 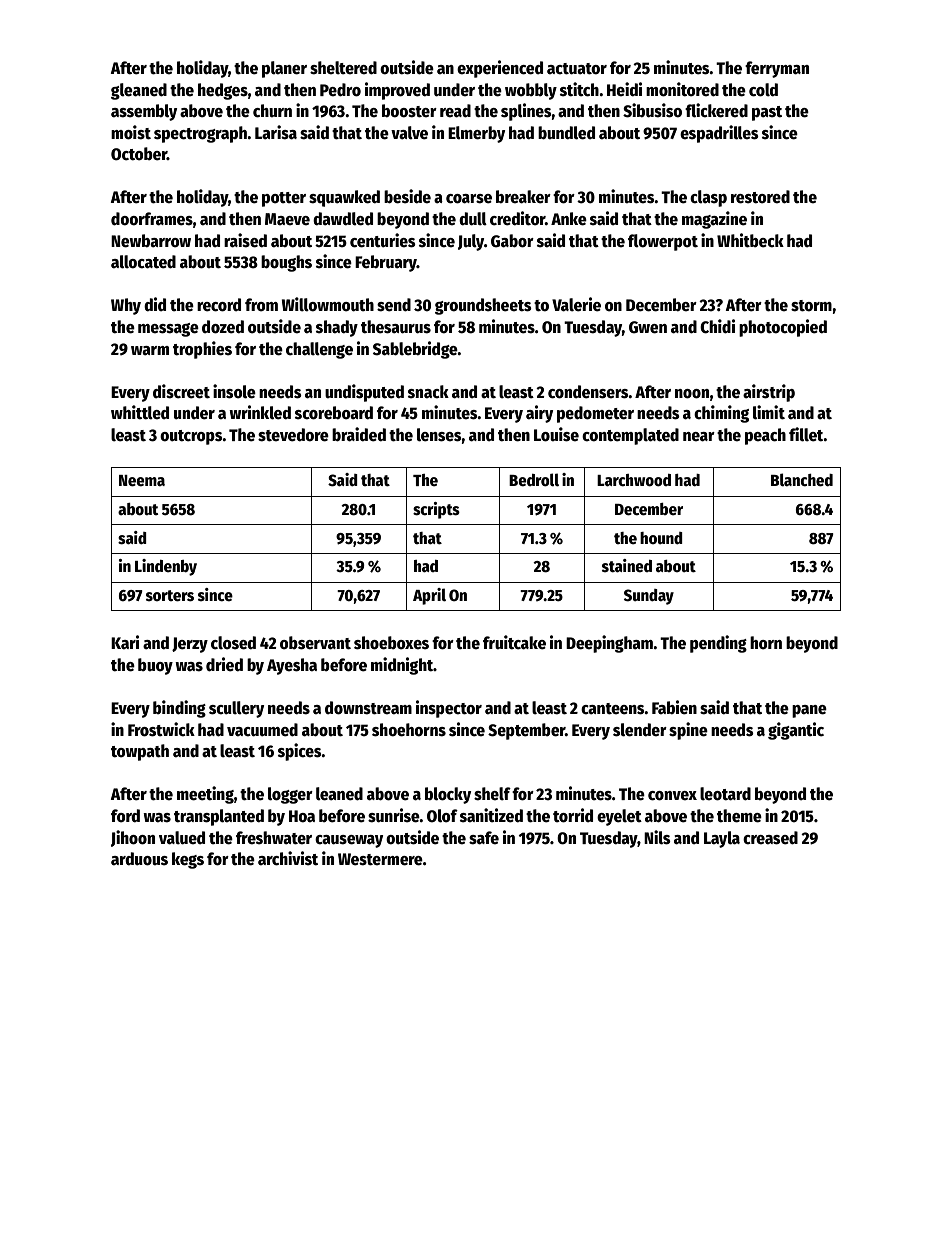 I want to click on Sibusiso, so click(x=652, y=110).
